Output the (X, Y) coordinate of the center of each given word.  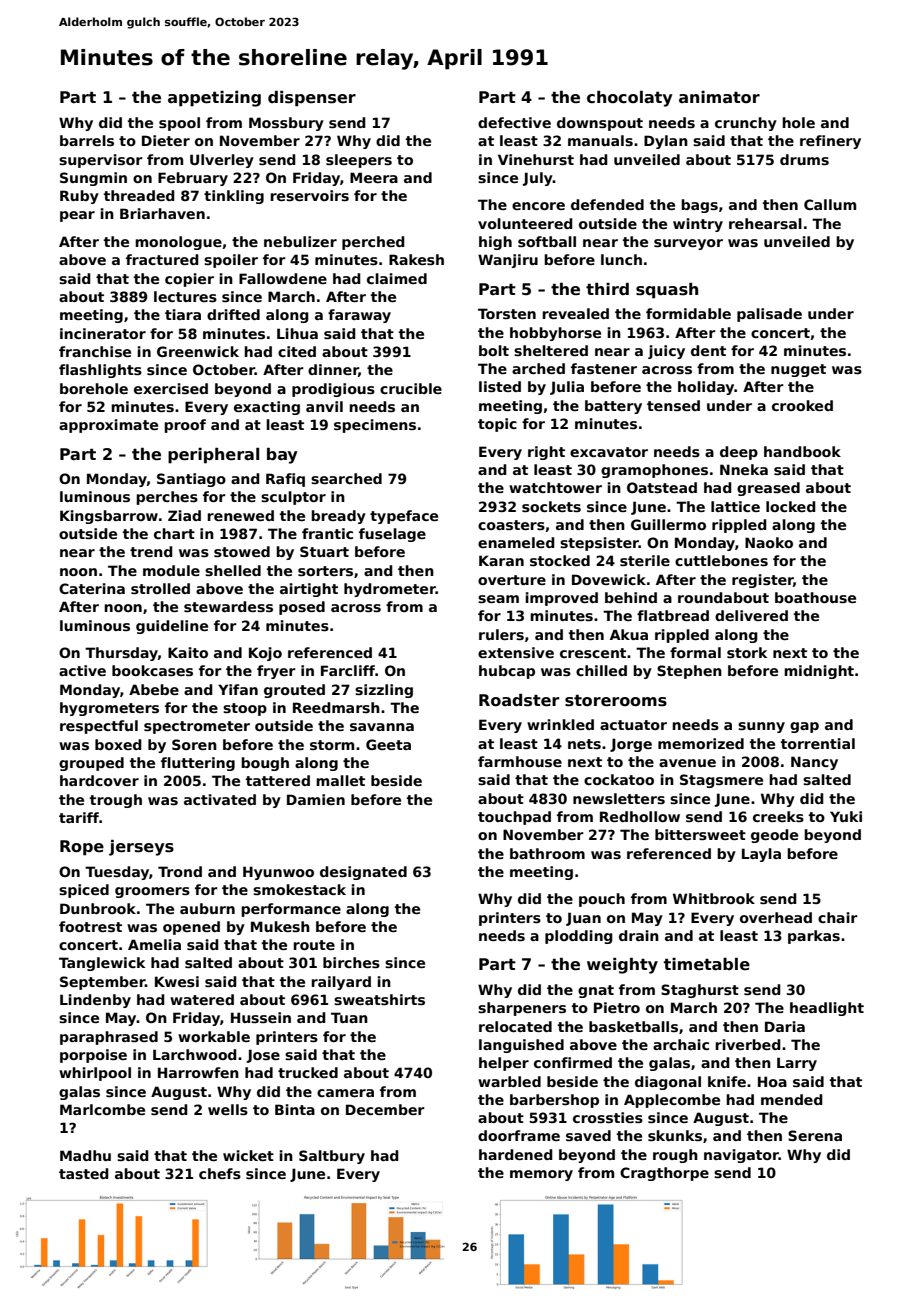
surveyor (688, 244)
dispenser (312, 99)
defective (514, 122)
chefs (220, 1173)
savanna (382, 727)
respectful (99, 727)
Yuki (846, 816)
